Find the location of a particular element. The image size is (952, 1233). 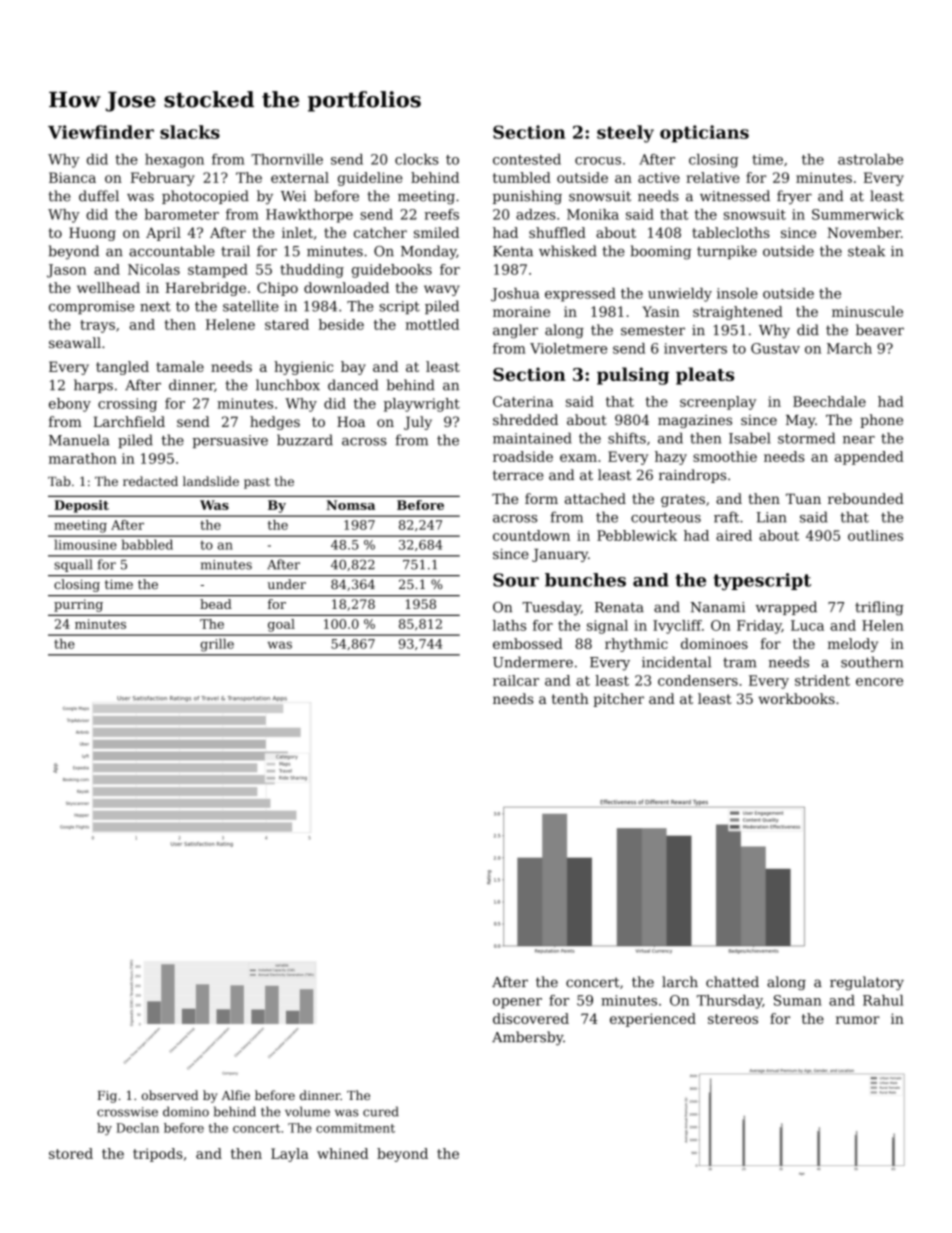

experienced is located at coordinates (653, 1020).
